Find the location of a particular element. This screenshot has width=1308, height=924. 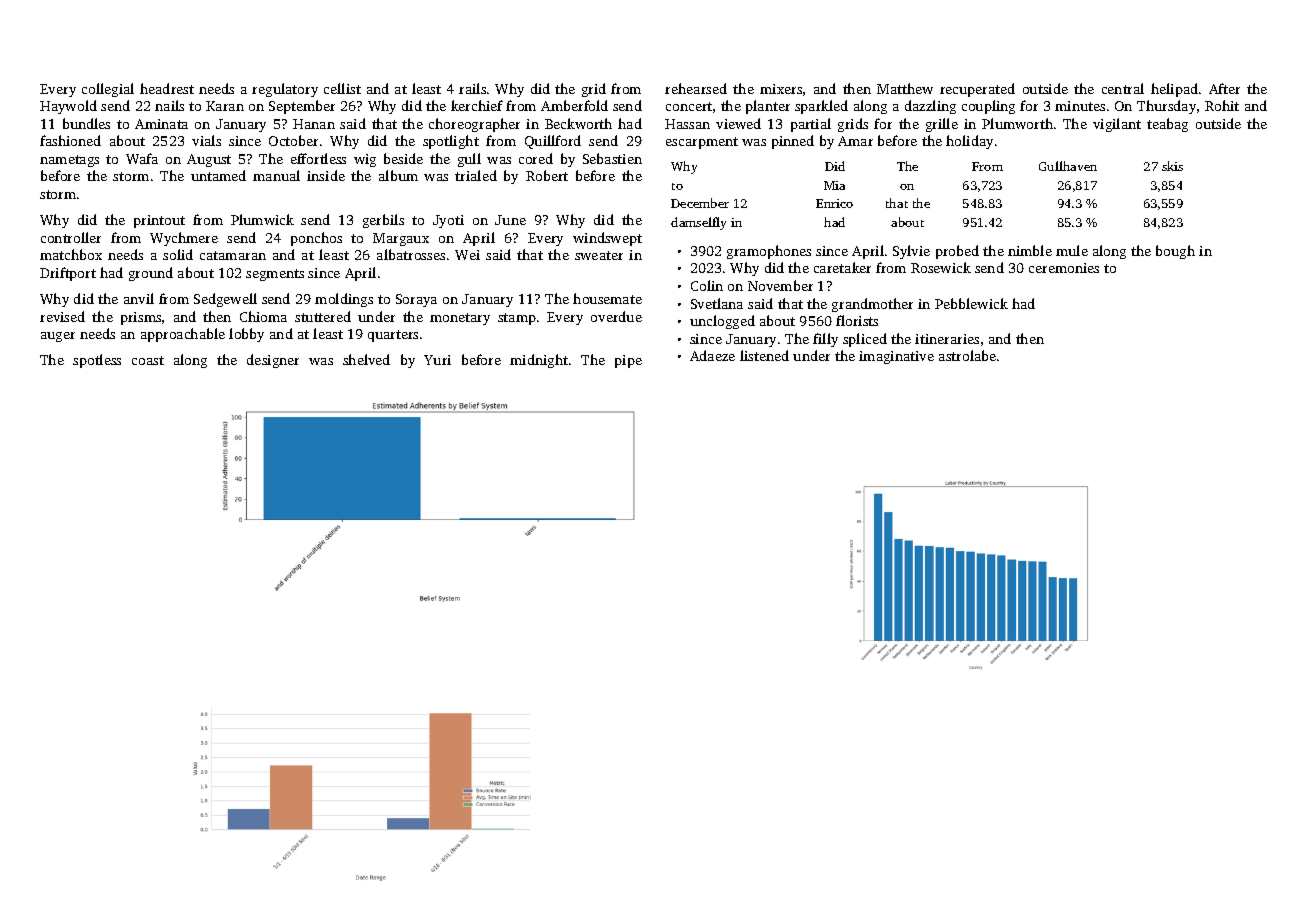

mixers is located at coordinates (781, 89).
